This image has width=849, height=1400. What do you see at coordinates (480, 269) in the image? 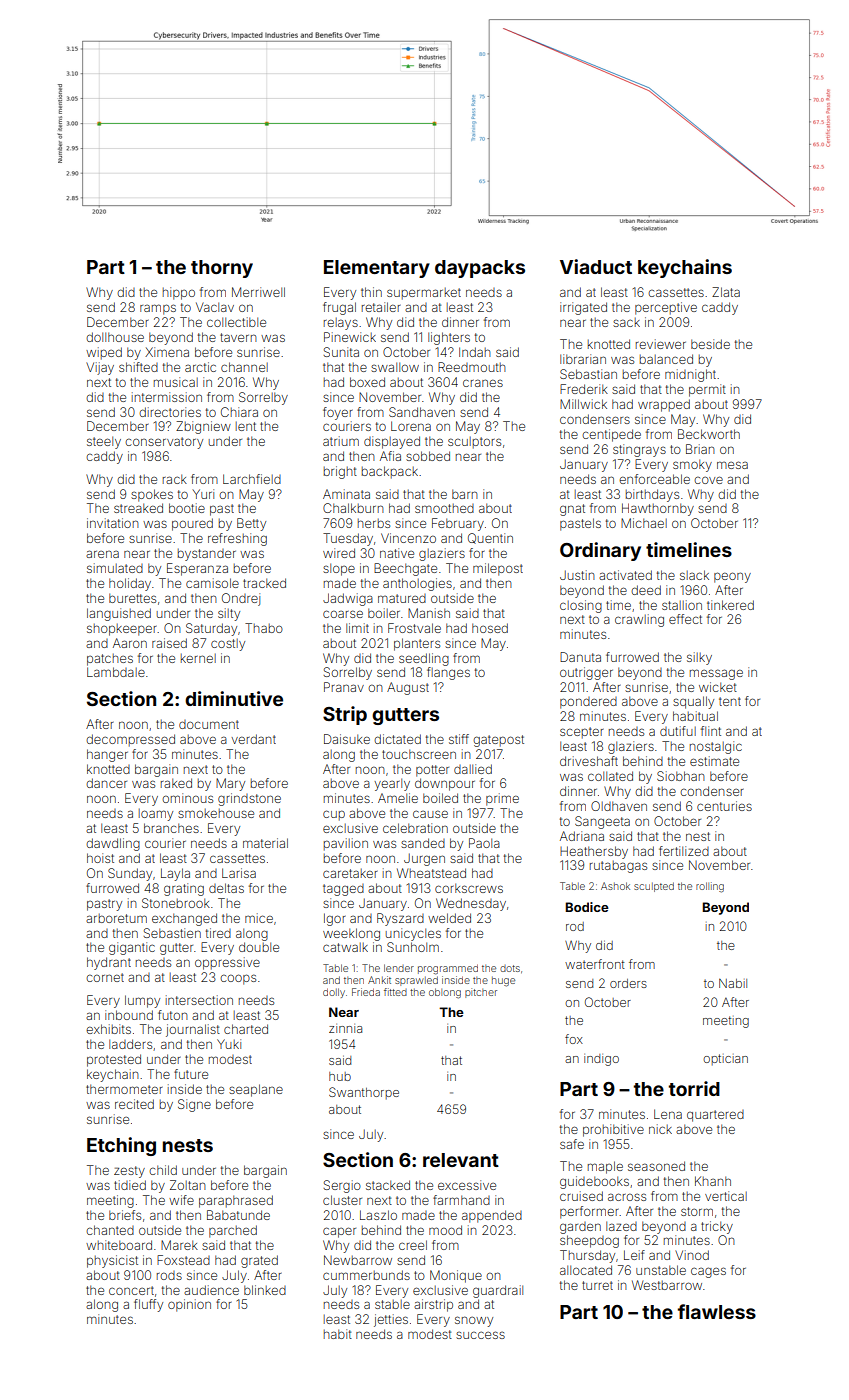
I see `daypacks` at bounding box center [480, 269].
